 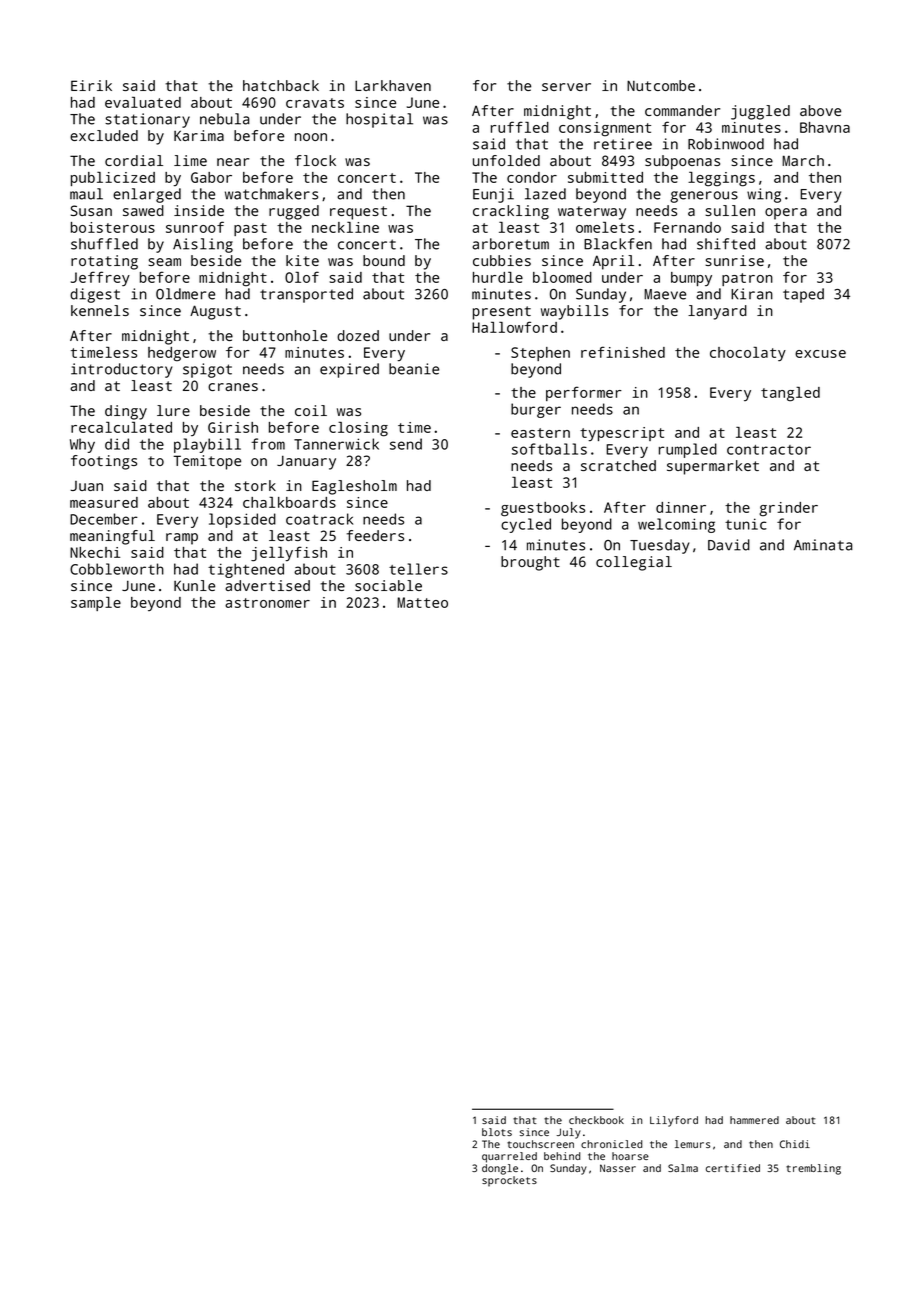 I want to click on juggled, so click(x=760, y=112).
